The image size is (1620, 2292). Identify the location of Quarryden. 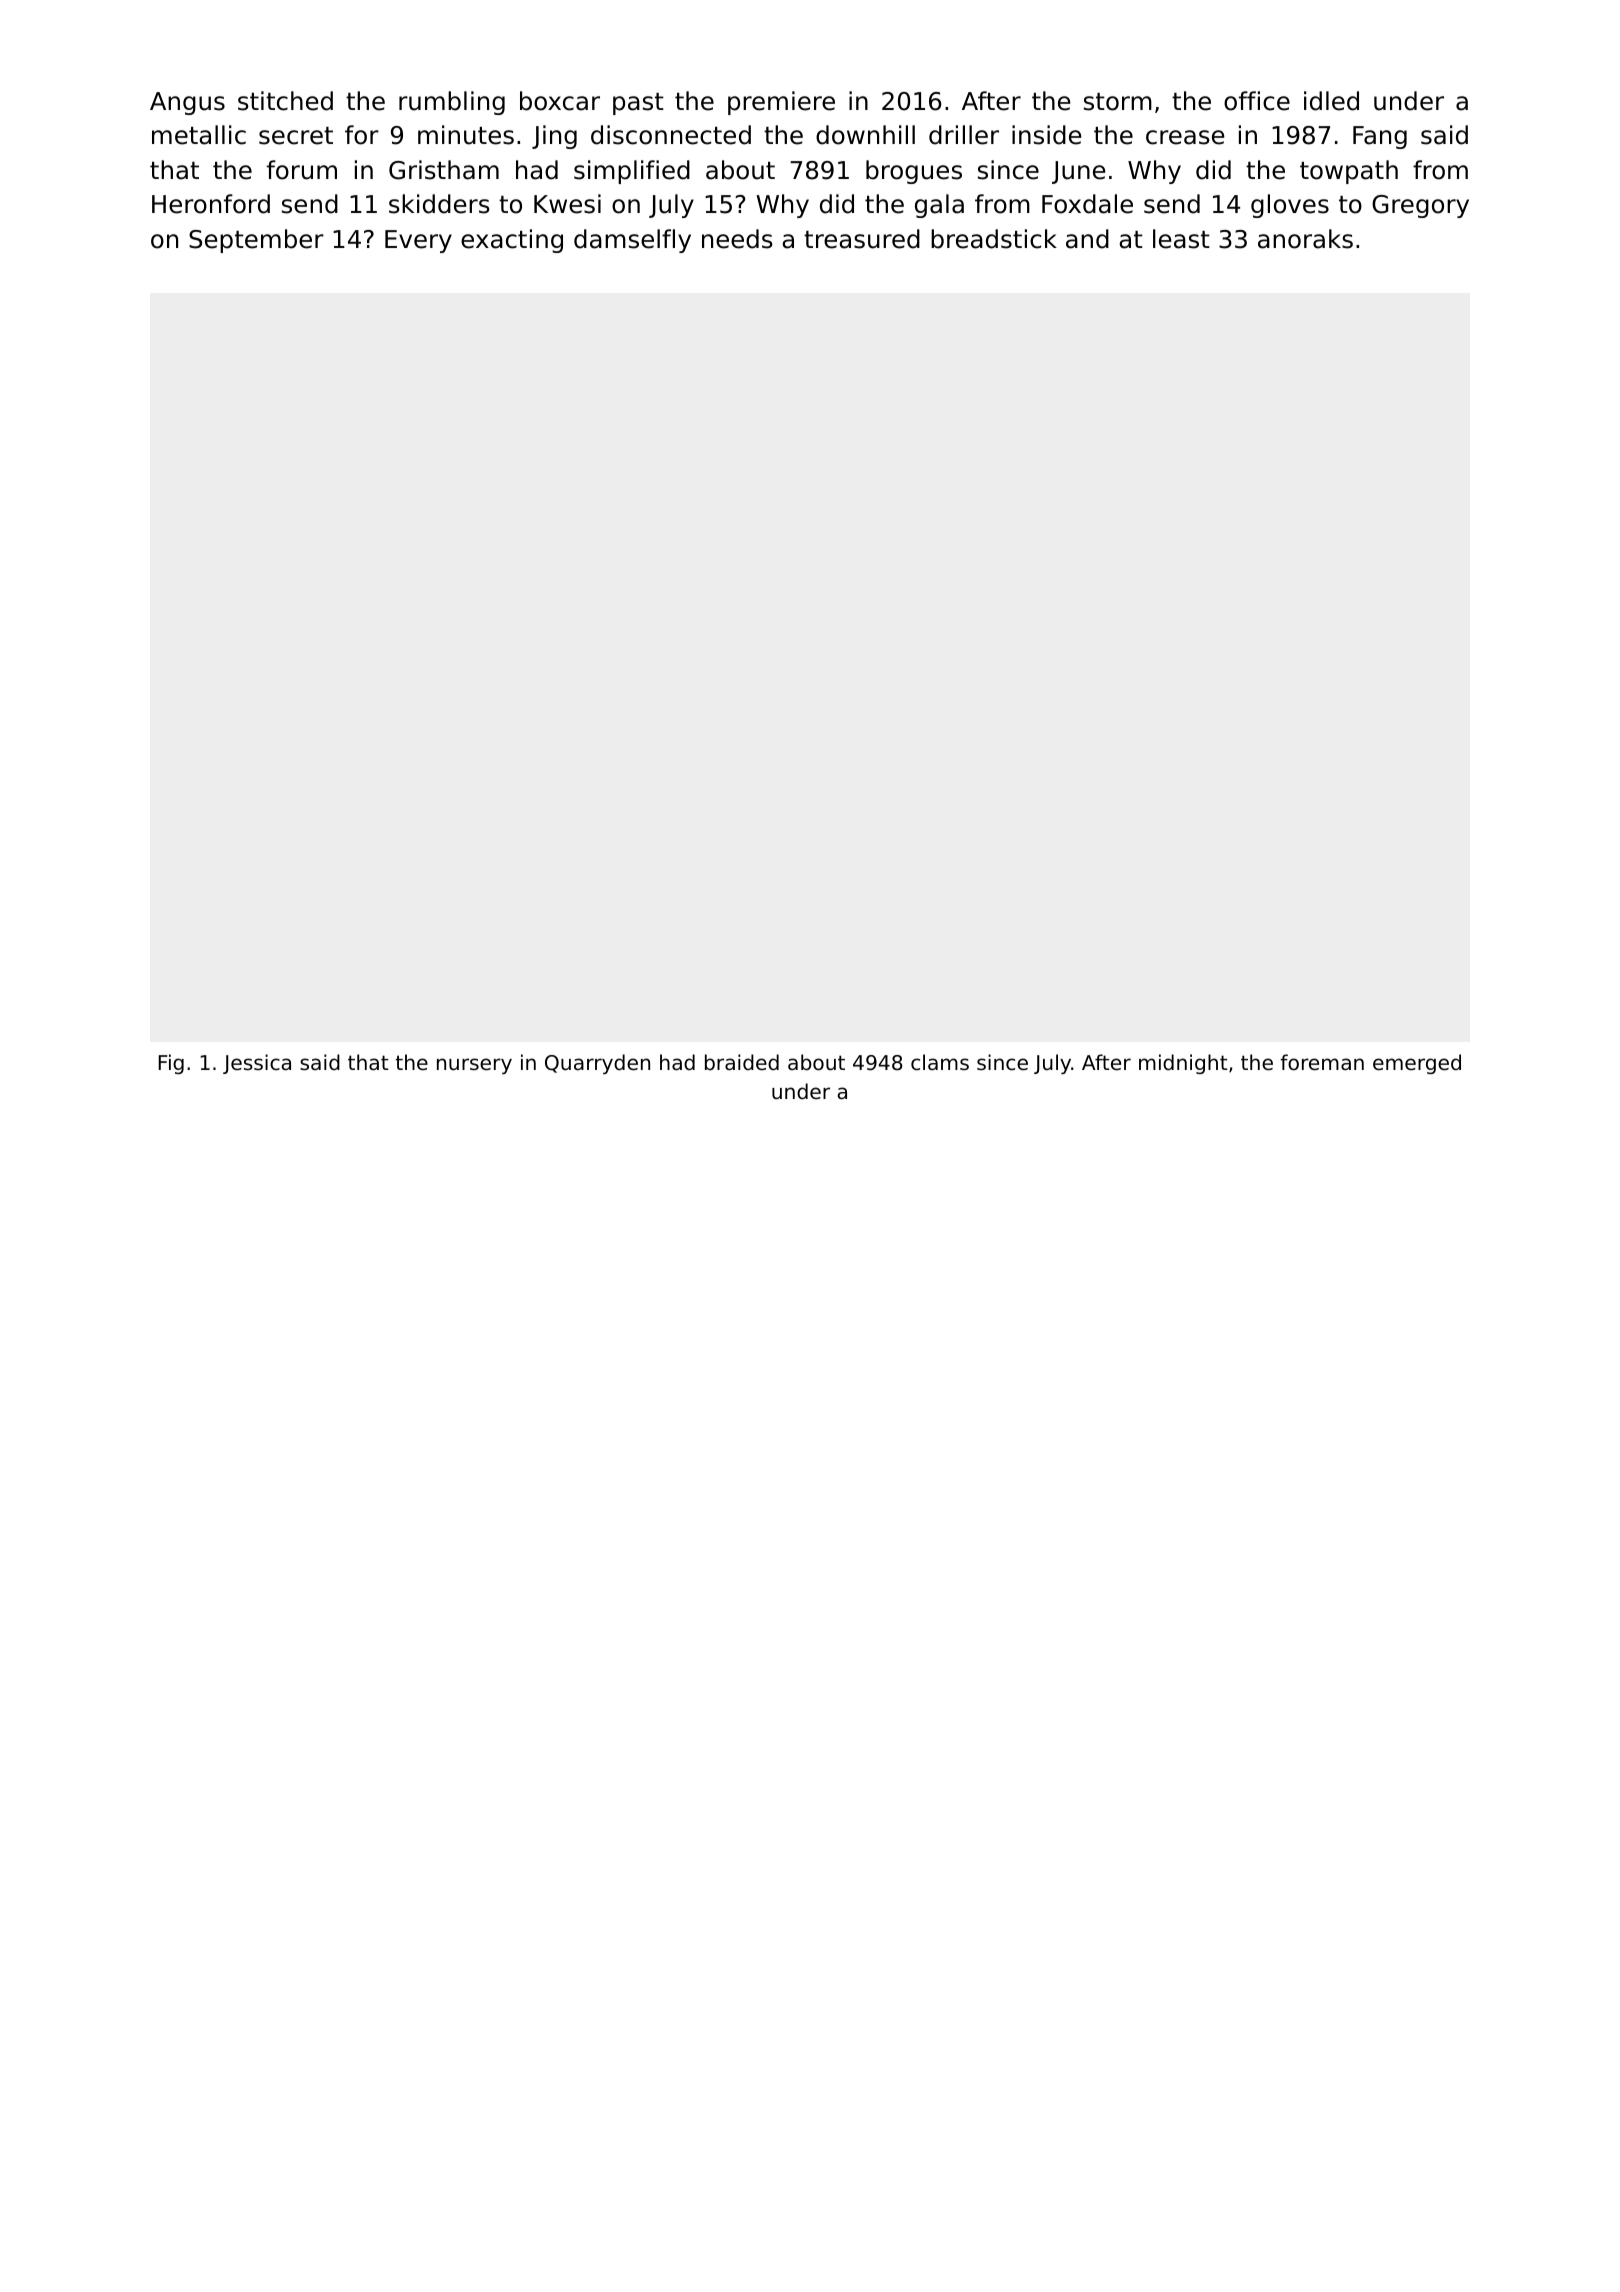
(597, 1064).
